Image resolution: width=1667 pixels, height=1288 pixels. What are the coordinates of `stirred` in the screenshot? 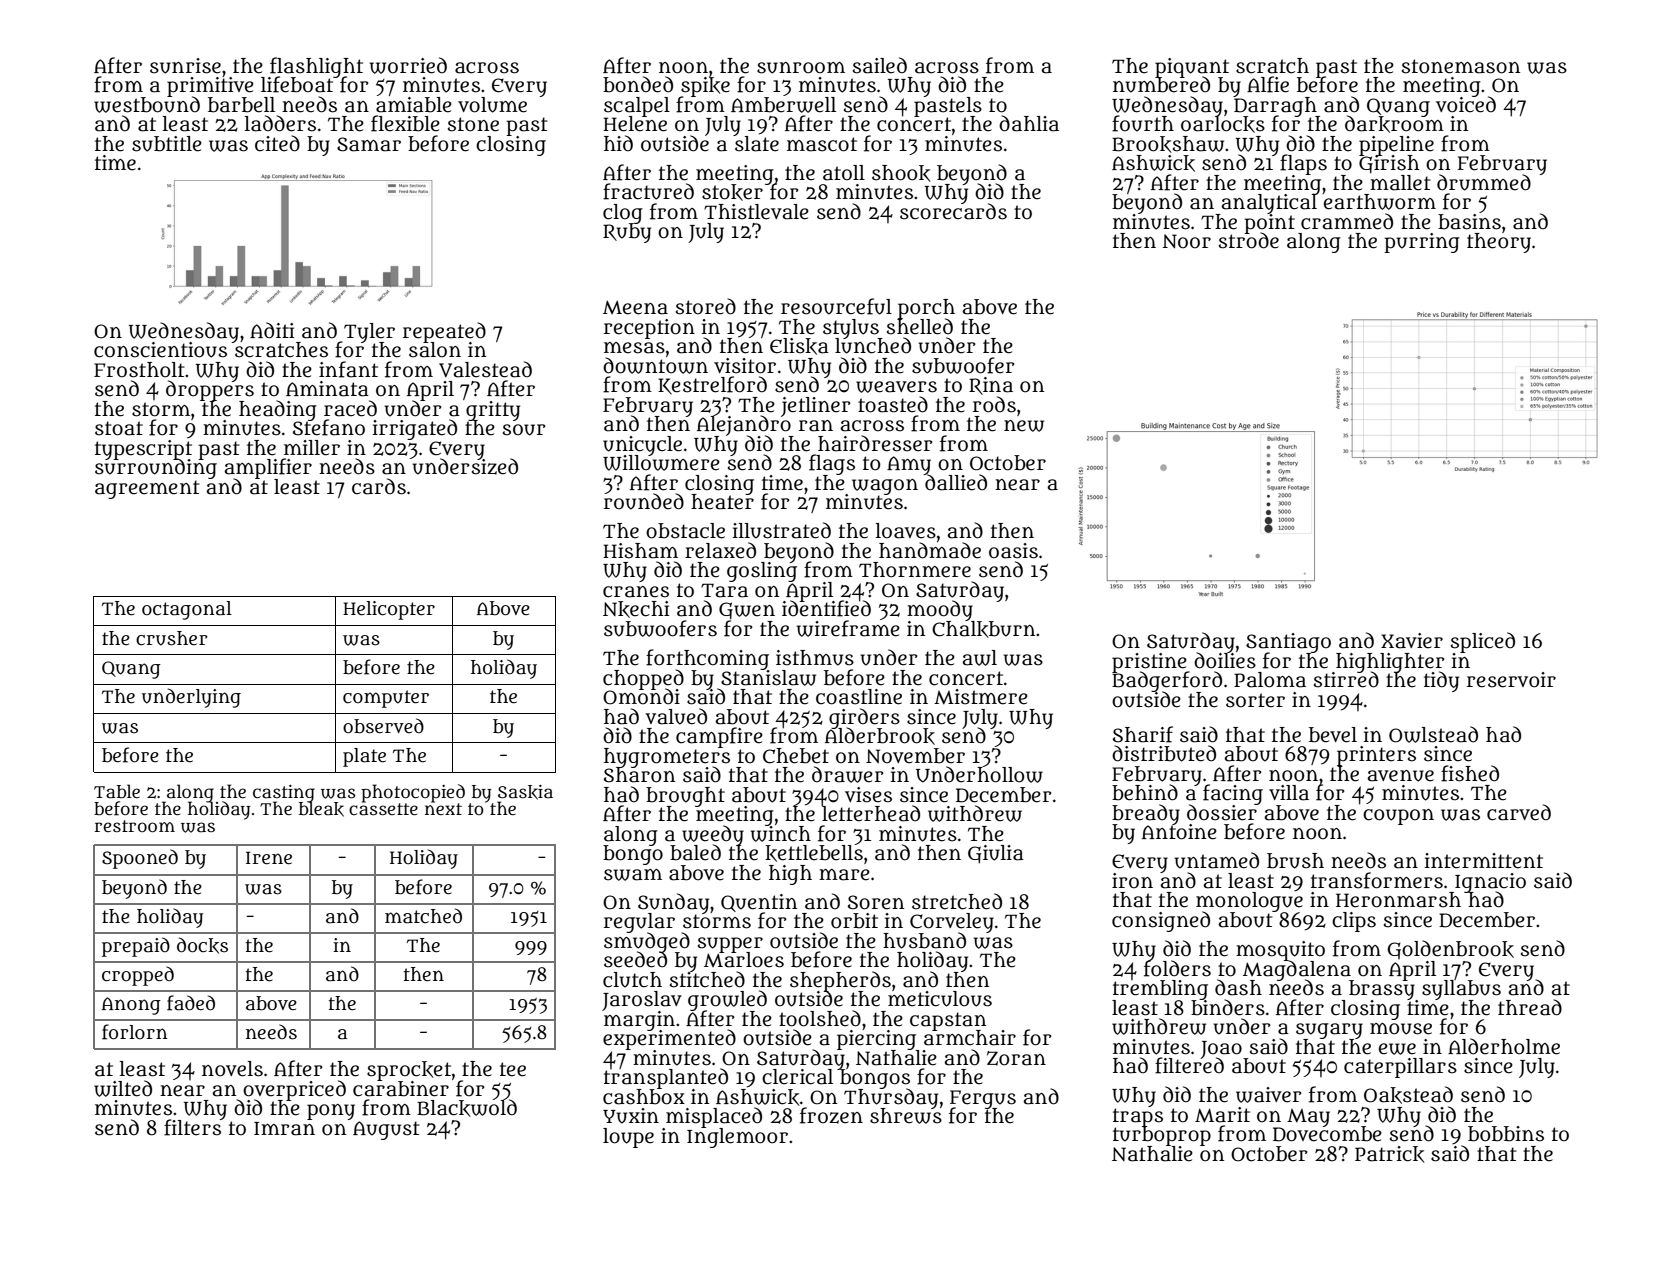 It's located at (1346, 680).
